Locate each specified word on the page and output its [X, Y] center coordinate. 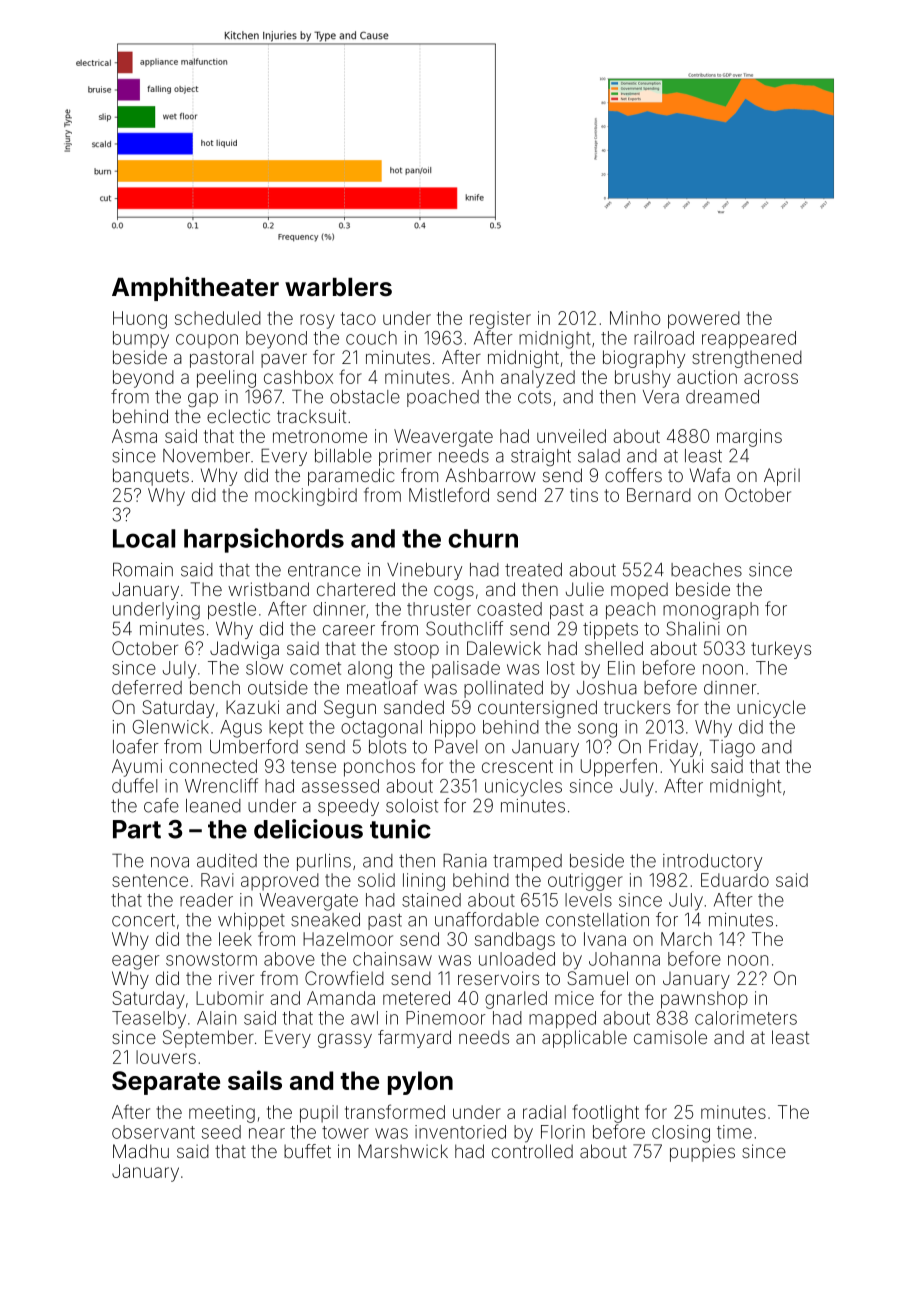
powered [704, 320]
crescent [517, 766]
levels [588, 900]
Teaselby [149, 1020]
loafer [136, 746]
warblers [338, 287]
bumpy [141, 340]
